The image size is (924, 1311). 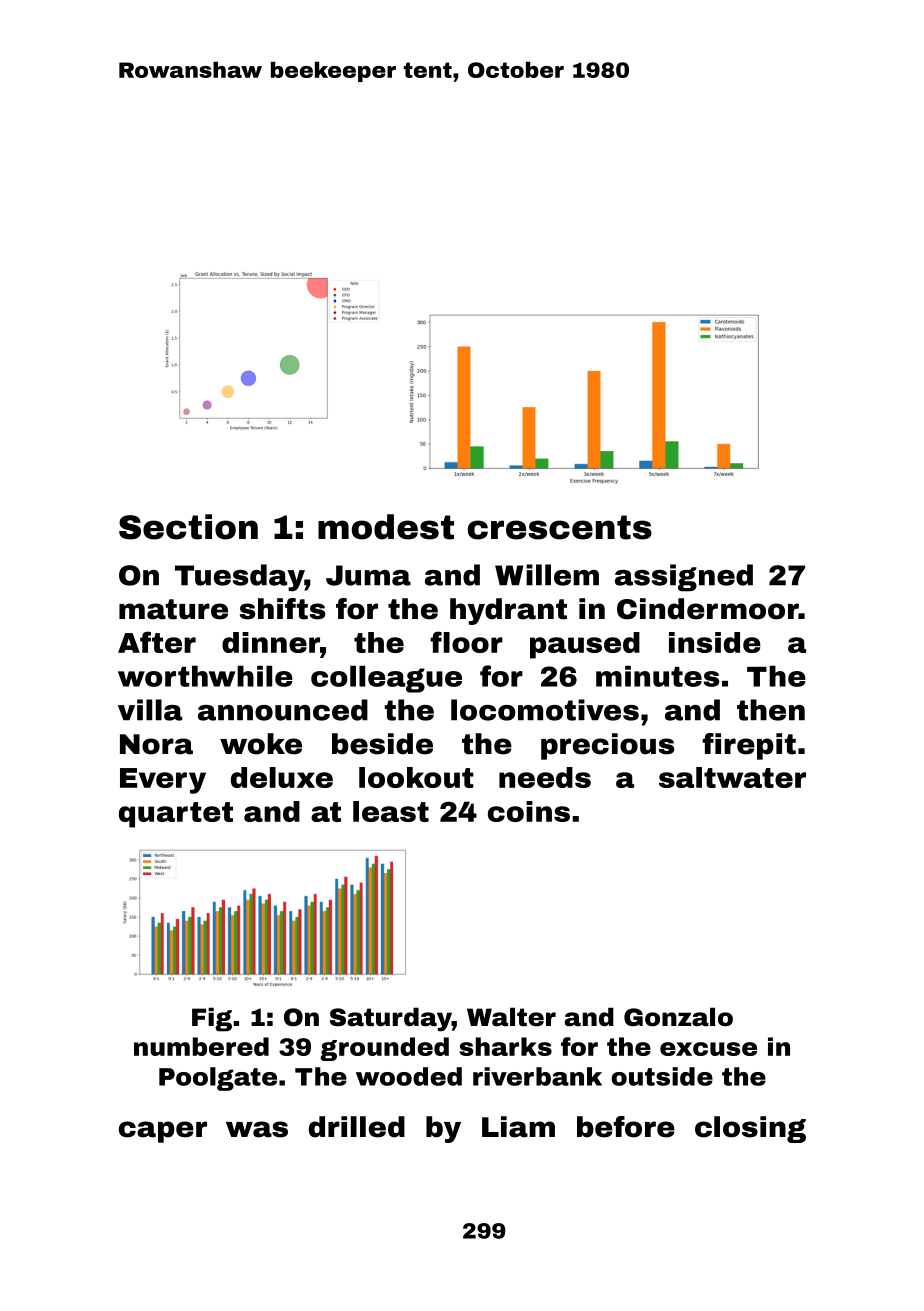 What do you see at coordinates (261, 744) in the screenshot?
I see `woke` at bounding box center [261, 744].
